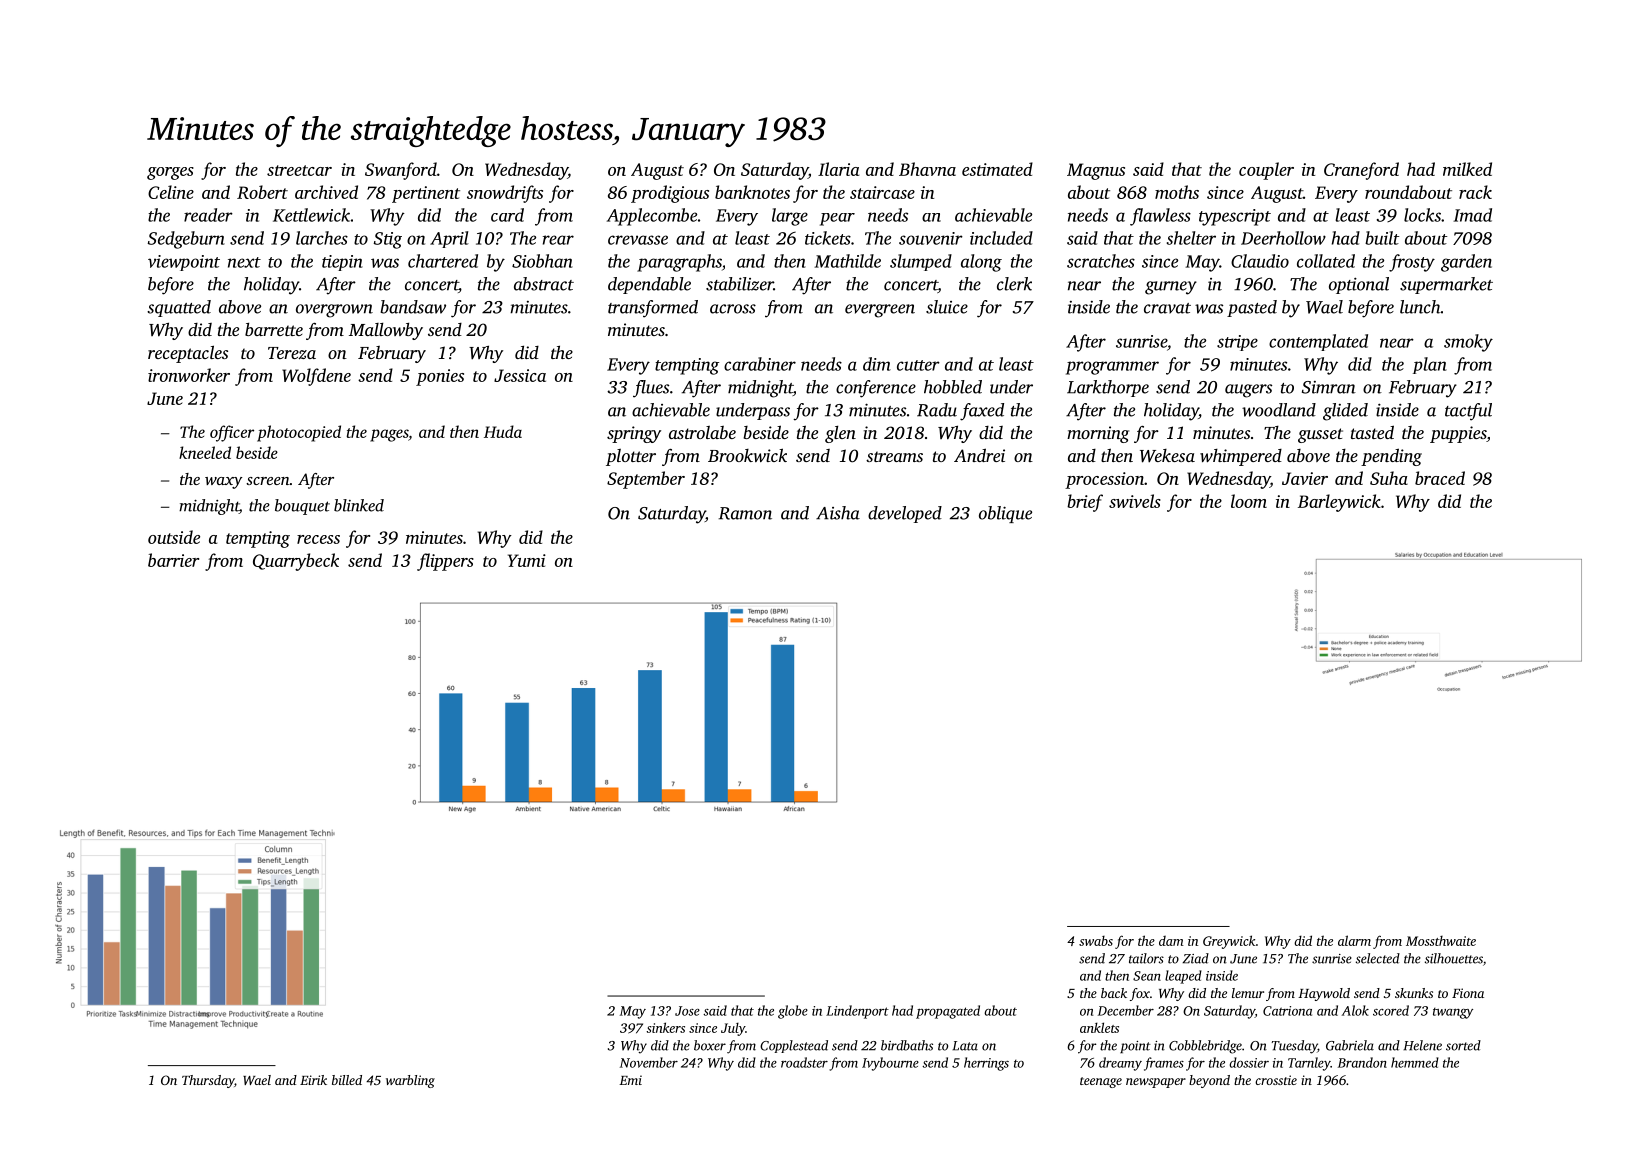  I want to click on astrolabe, so click(702, 432).
